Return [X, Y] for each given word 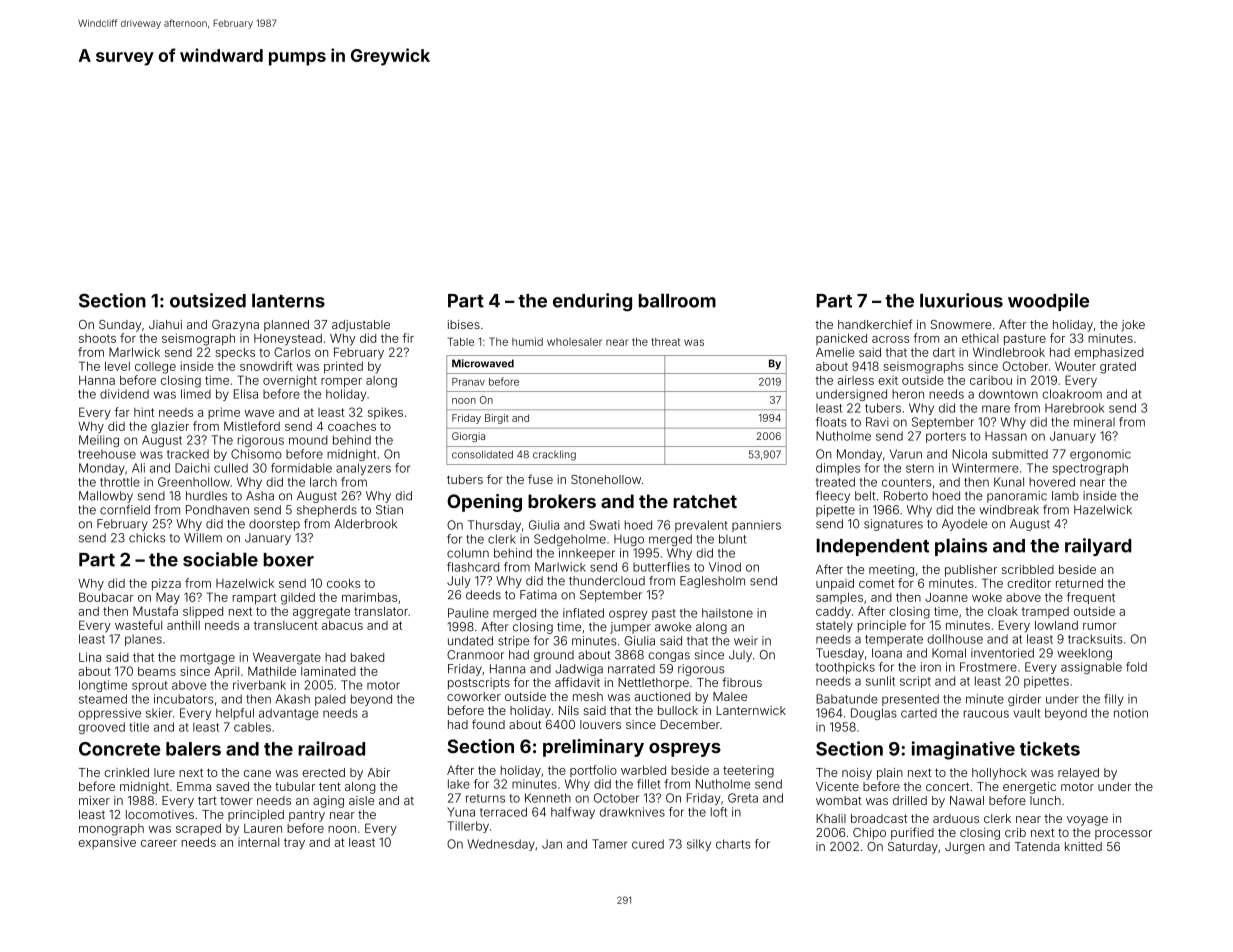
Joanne [946, 597]
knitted [1083, 846]
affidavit [577, 682]
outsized [208, 300]
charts [733, 844]
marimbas [369, 597]
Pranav [468, 382]
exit [888, 380]
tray [294, 844]
